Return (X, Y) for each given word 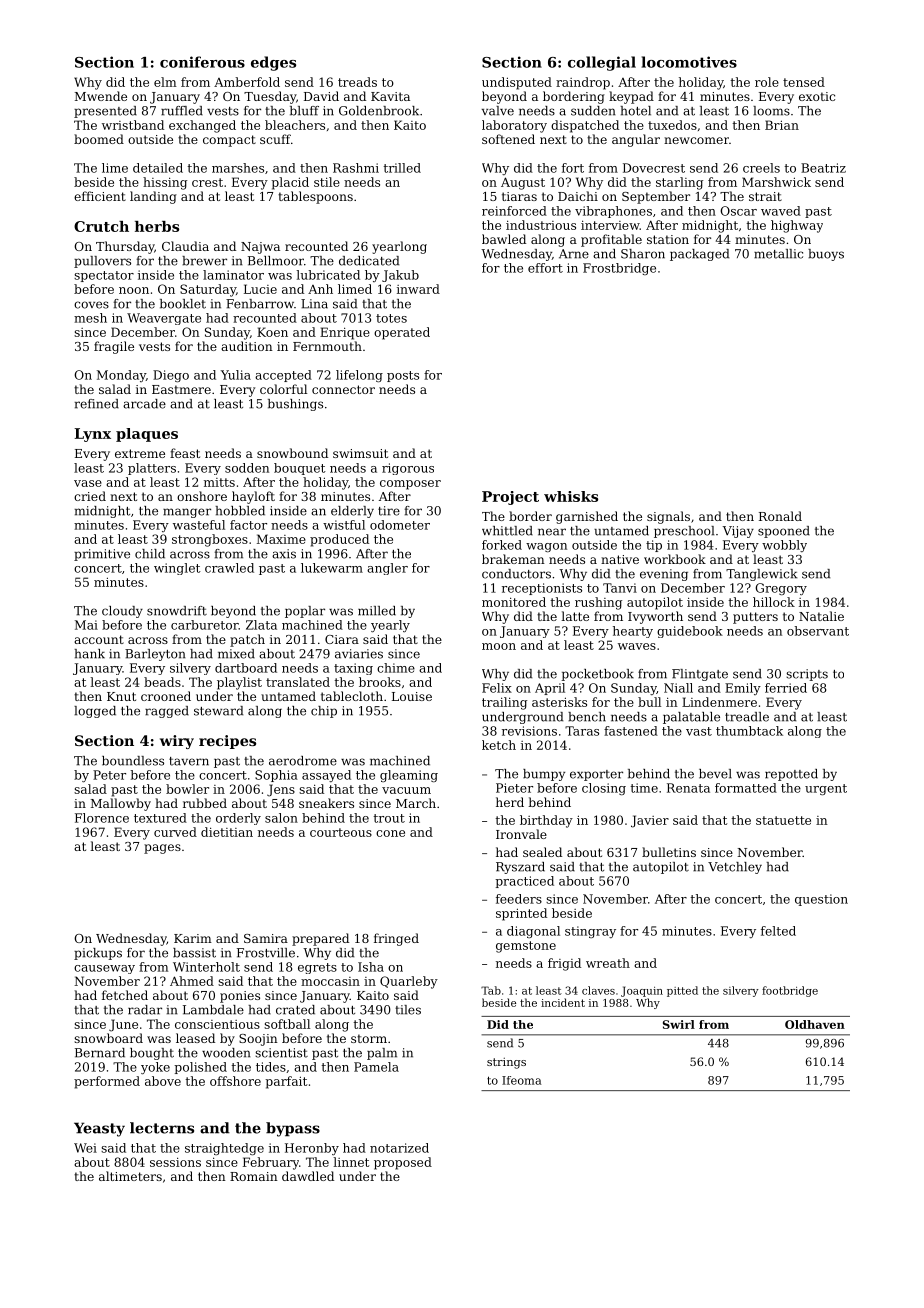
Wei (85, 1148)
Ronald (780, 516)
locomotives (689, 62)
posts (403, 376)
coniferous (202, 62)
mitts (219, 482)
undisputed (517, 83)
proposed (403, 1163)
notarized (399, 1148)
